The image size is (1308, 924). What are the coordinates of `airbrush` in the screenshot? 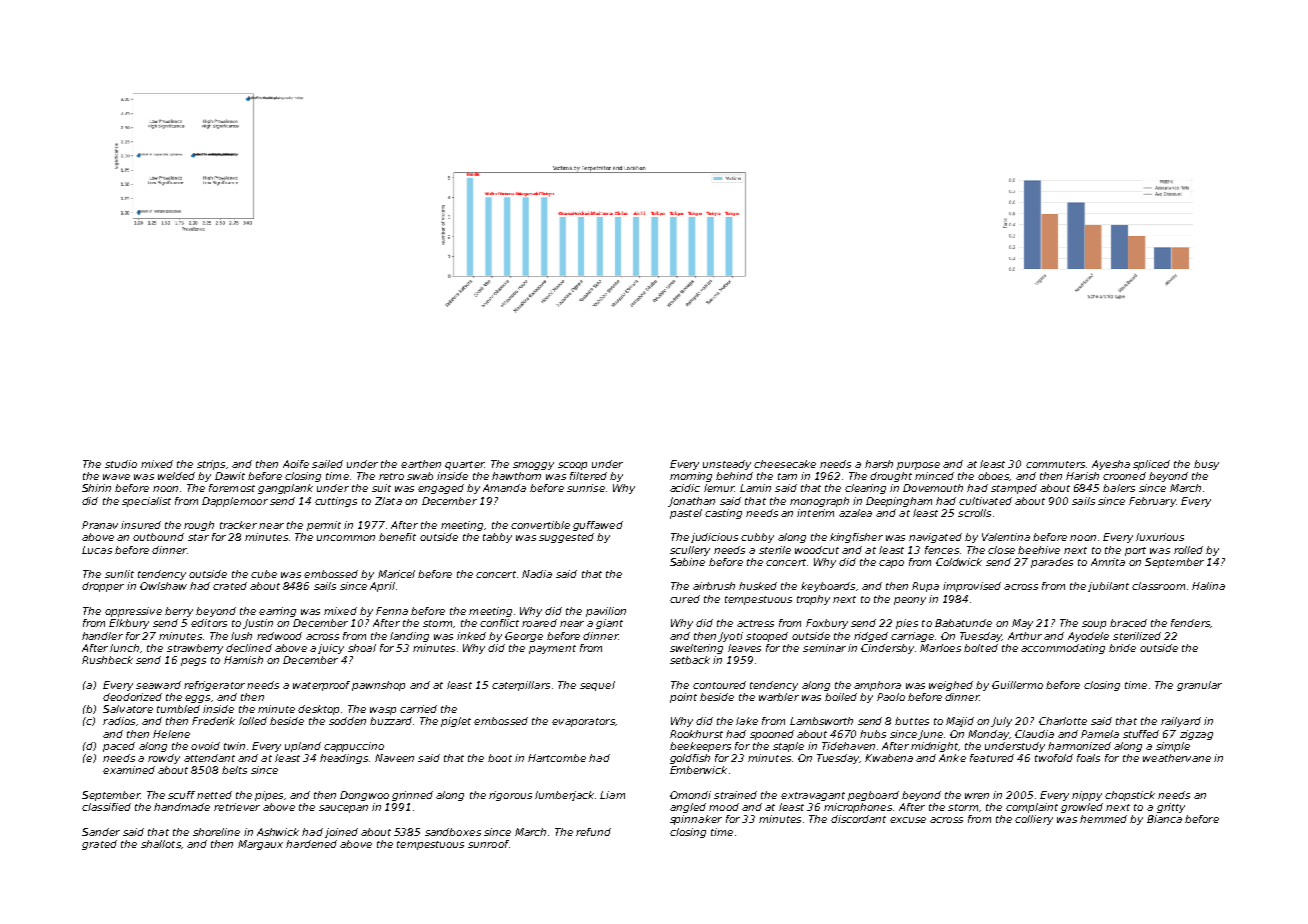 It's located at (714, 586).
